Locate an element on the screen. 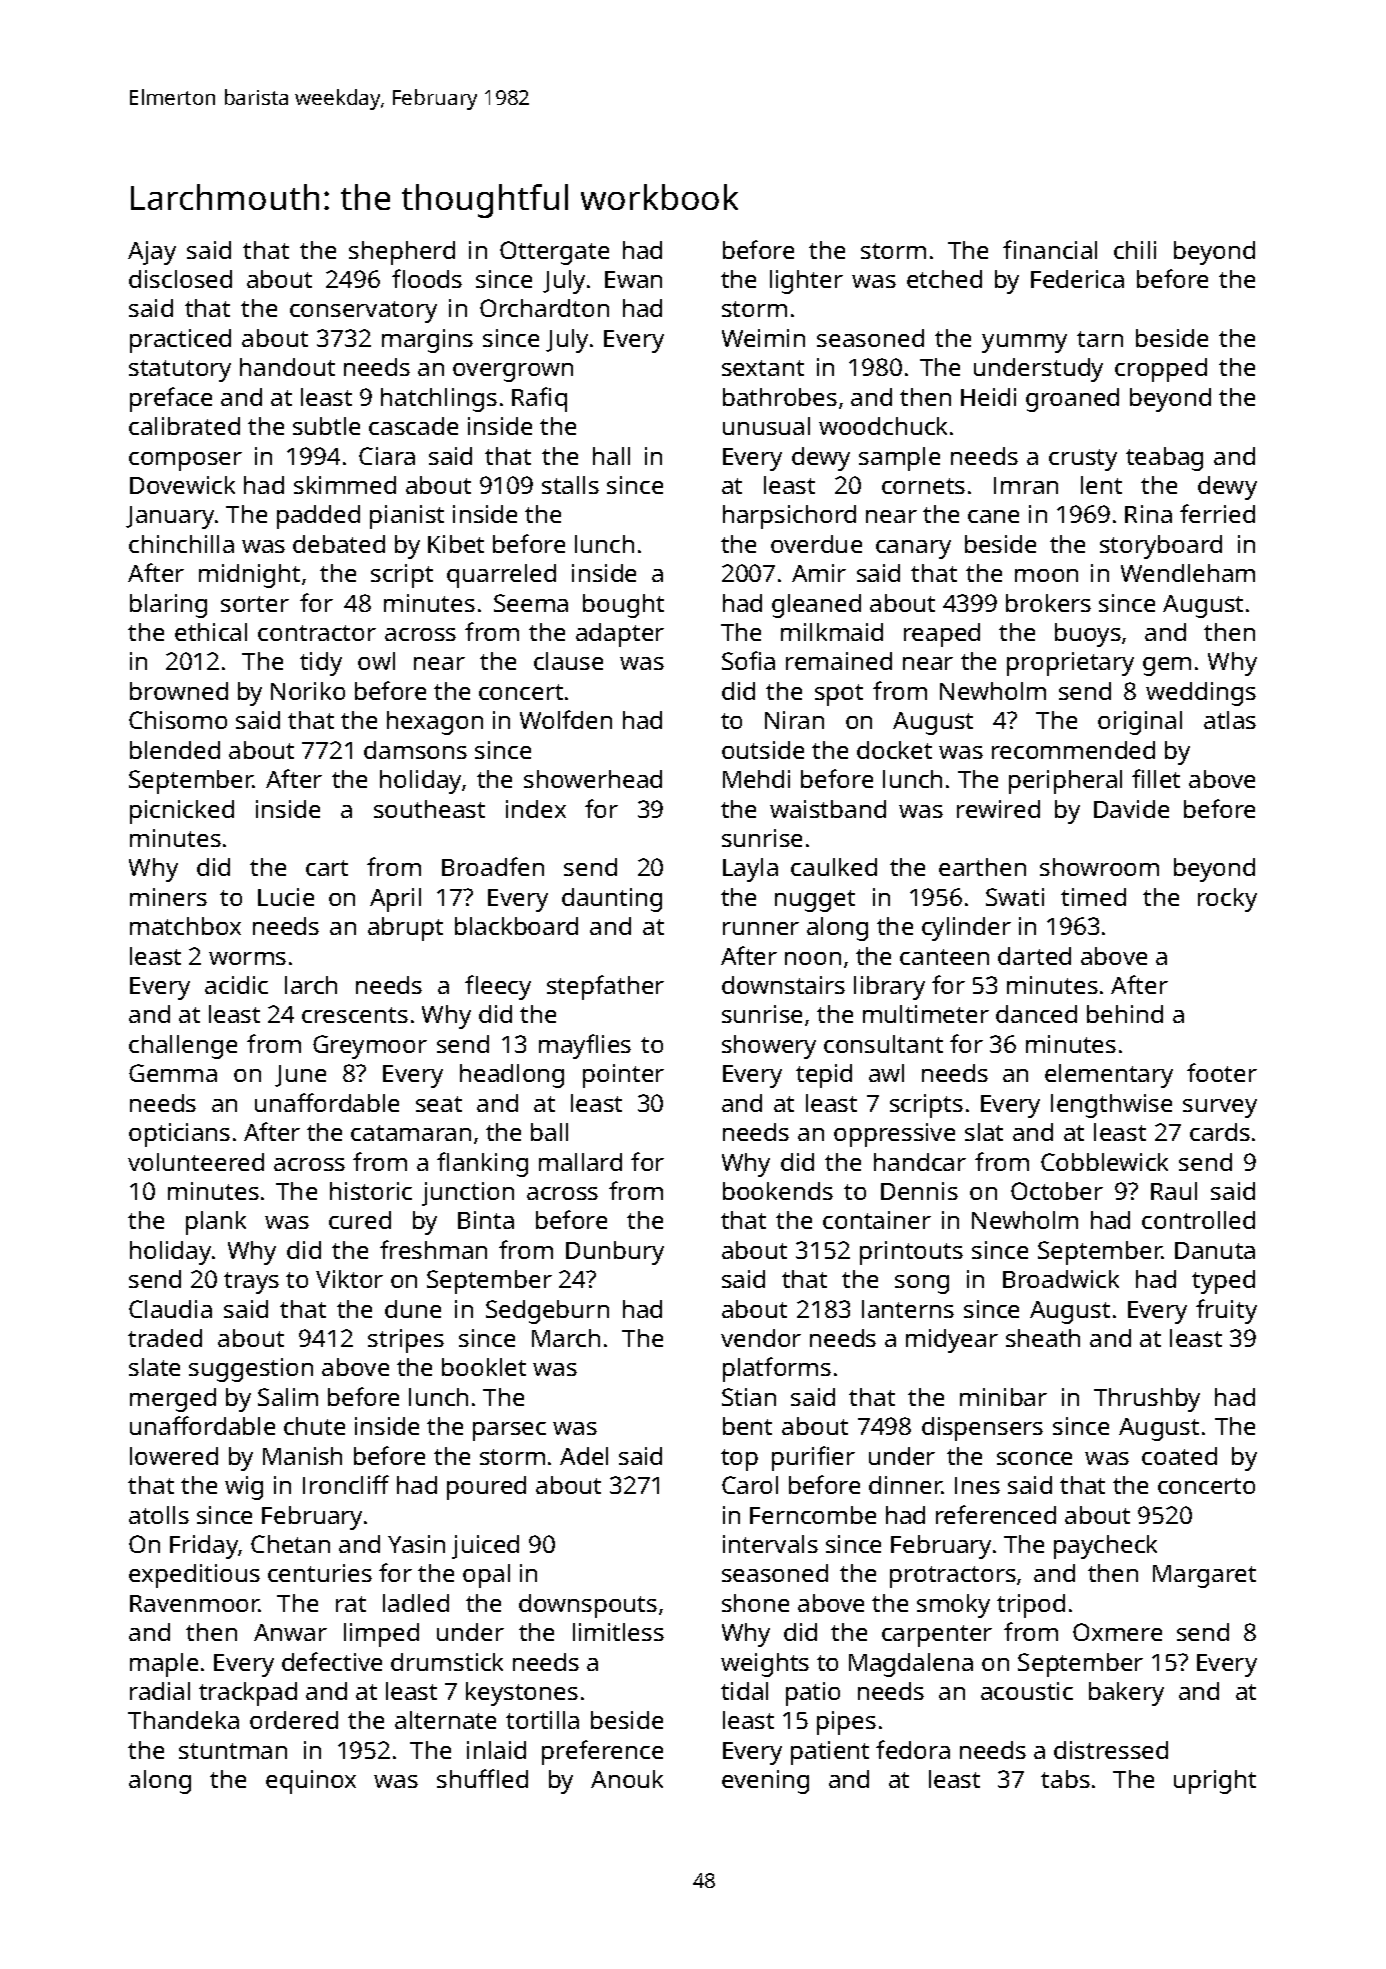  Lucie is located at coordinates (286, 897).
